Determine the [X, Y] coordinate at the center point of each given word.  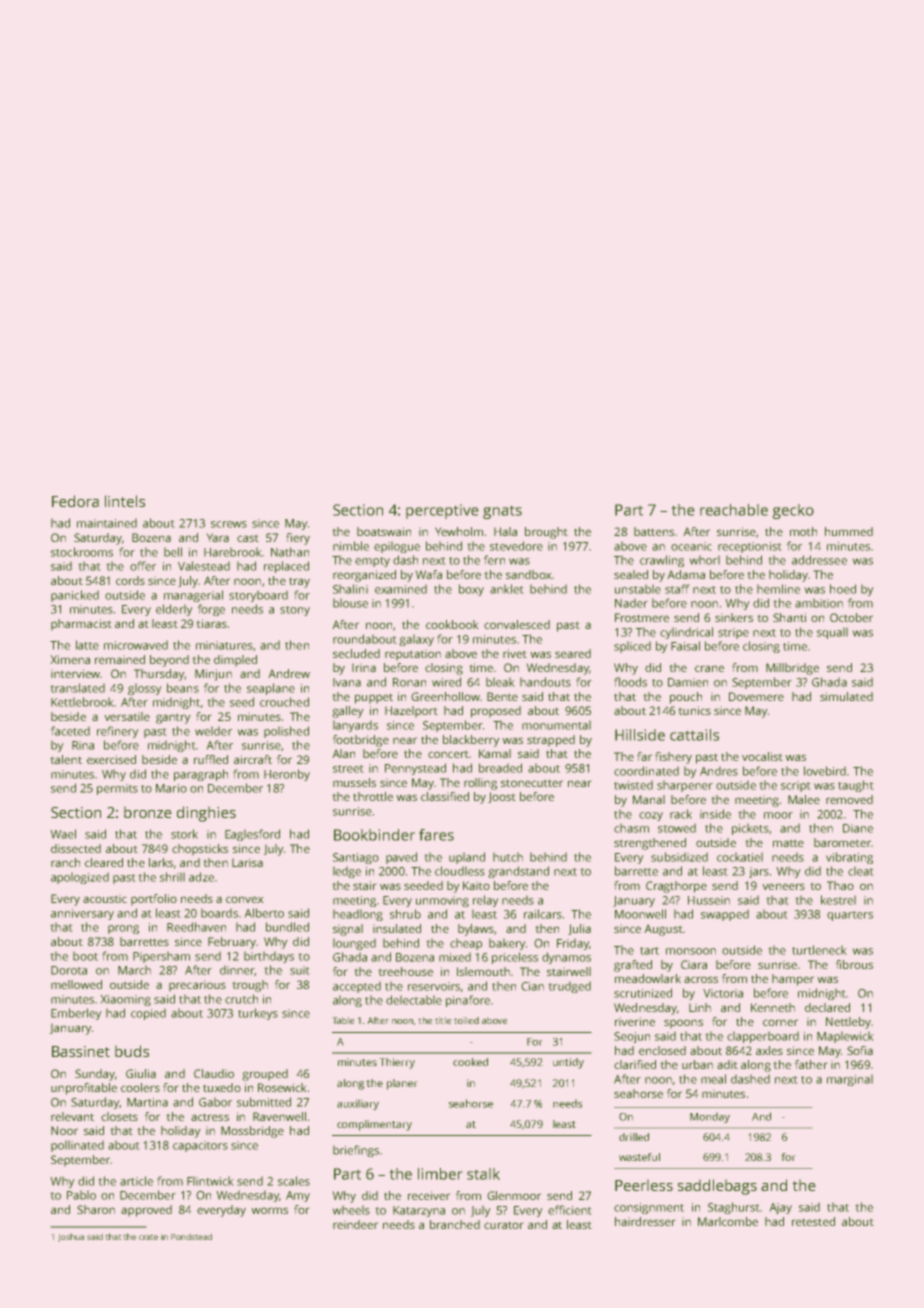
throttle [373, 796]
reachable [734, 510]
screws [229, 524]
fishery [673, 758]
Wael [63, 834]
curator [503, 1225]
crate [148, 1237]
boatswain [384, 531]
